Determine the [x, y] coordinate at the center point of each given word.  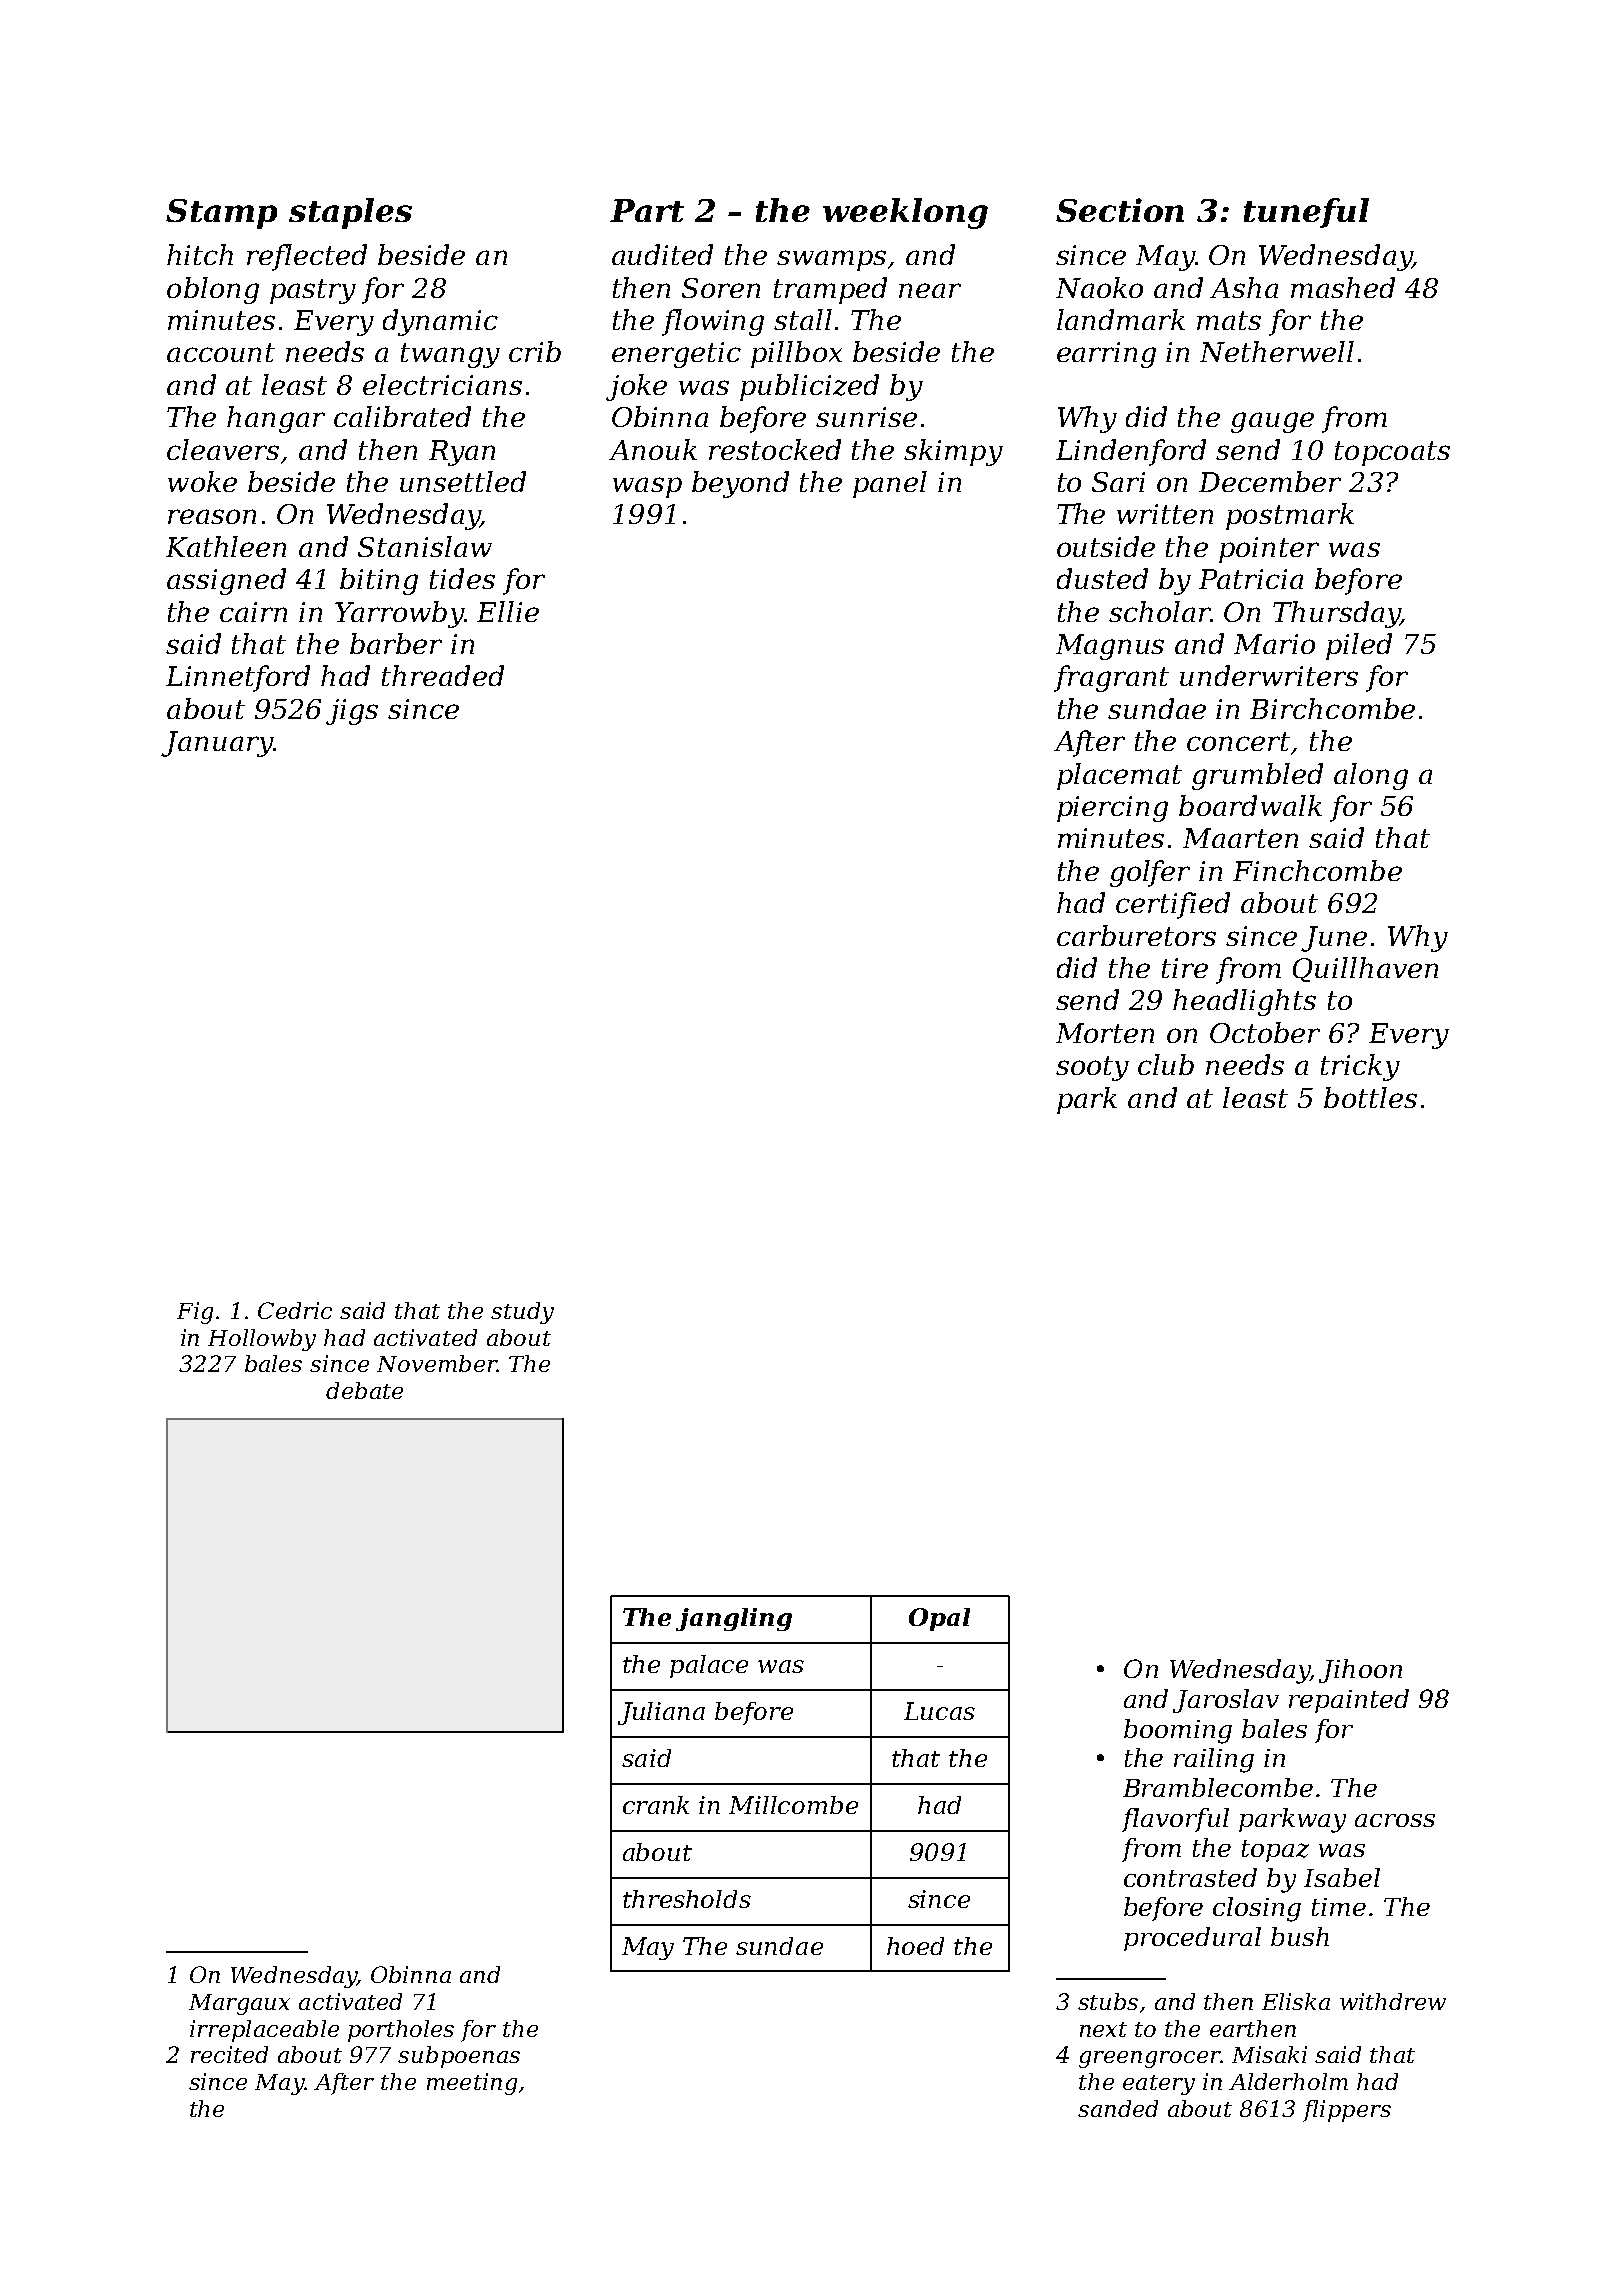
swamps [831, 260]
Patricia [1251, 579]
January [217, 744]
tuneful [1306, 213]
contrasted [1190, 1877]
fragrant [1111, 678]
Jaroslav [1226, 1701]
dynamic [440, 322]
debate [364, 1390]
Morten [1105, 1033]
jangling [734, 1619]
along [1371, 776]
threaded [443, 675]
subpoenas [459, 2057]
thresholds [687, 1899]
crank [656, 1805]
